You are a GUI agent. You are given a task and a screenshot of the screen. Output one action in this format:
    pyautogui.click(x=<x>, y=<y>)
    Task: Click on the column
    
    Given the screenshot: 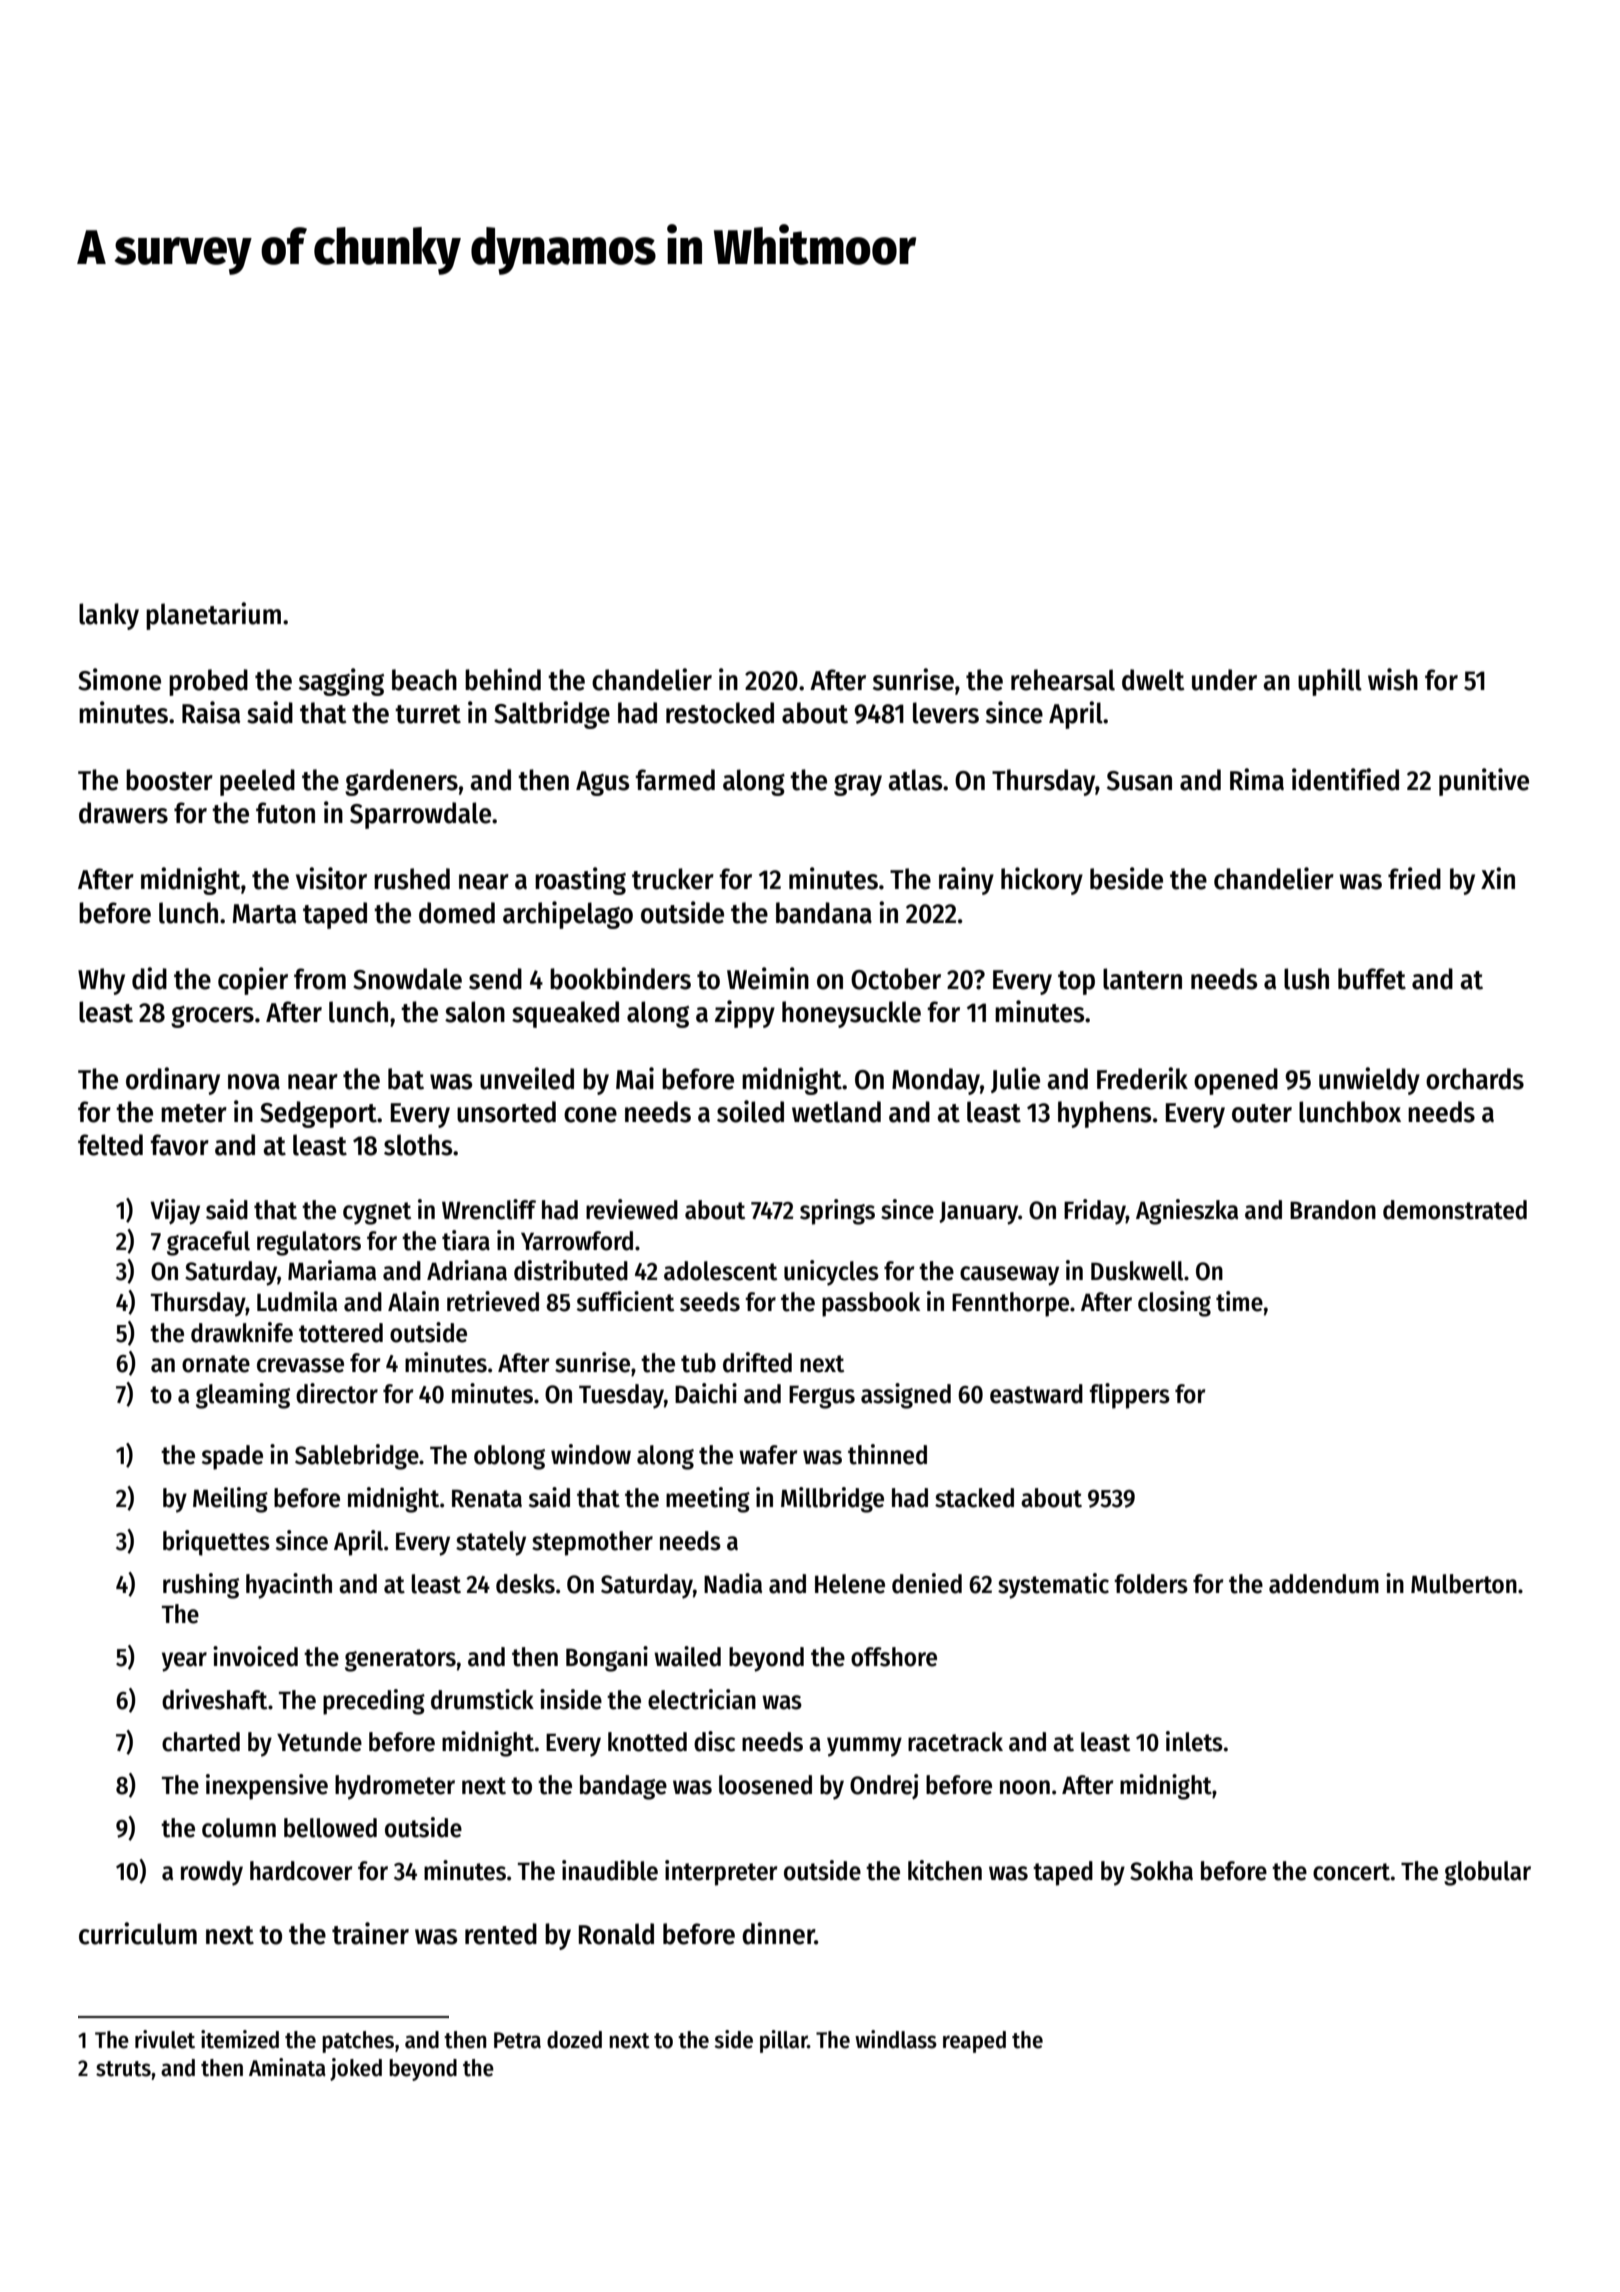 What is the action you would take?
    pyautogui.click(x=239, y=1828)
